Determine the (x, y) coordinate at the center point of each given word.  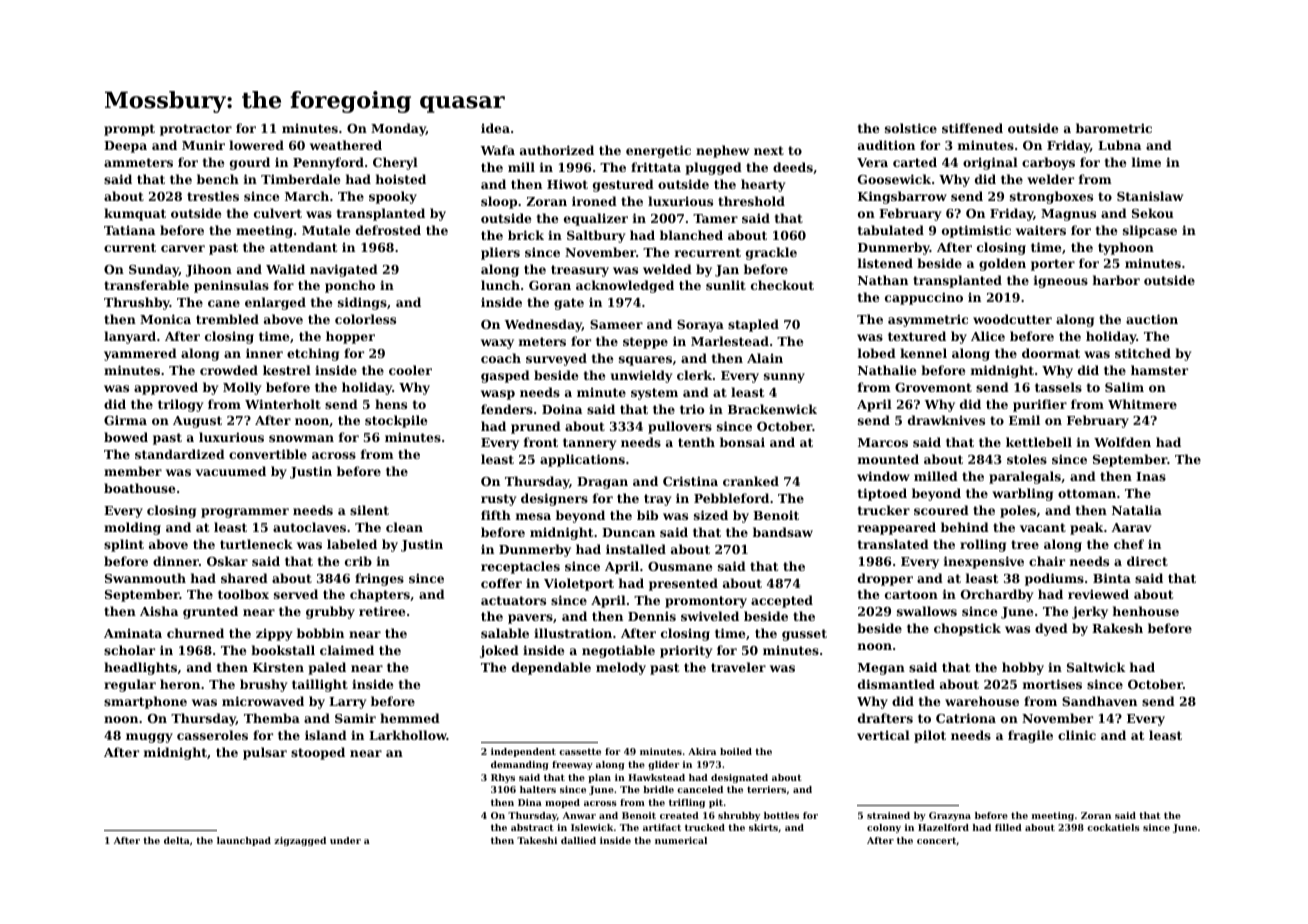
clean (404, 527)
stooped (318, 753)
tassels (1058, 387)
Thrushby (137, 303)
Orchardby (997, 595)
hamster (1159, 370)
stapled (753, 325)
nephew (722, 151)
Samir (355, 718)
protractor (196, 130)
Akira (702, 751)
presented (683, 584)
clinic (1077, 735)
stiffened (972, 128)
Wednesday (543, 325)
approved (166, 388)
